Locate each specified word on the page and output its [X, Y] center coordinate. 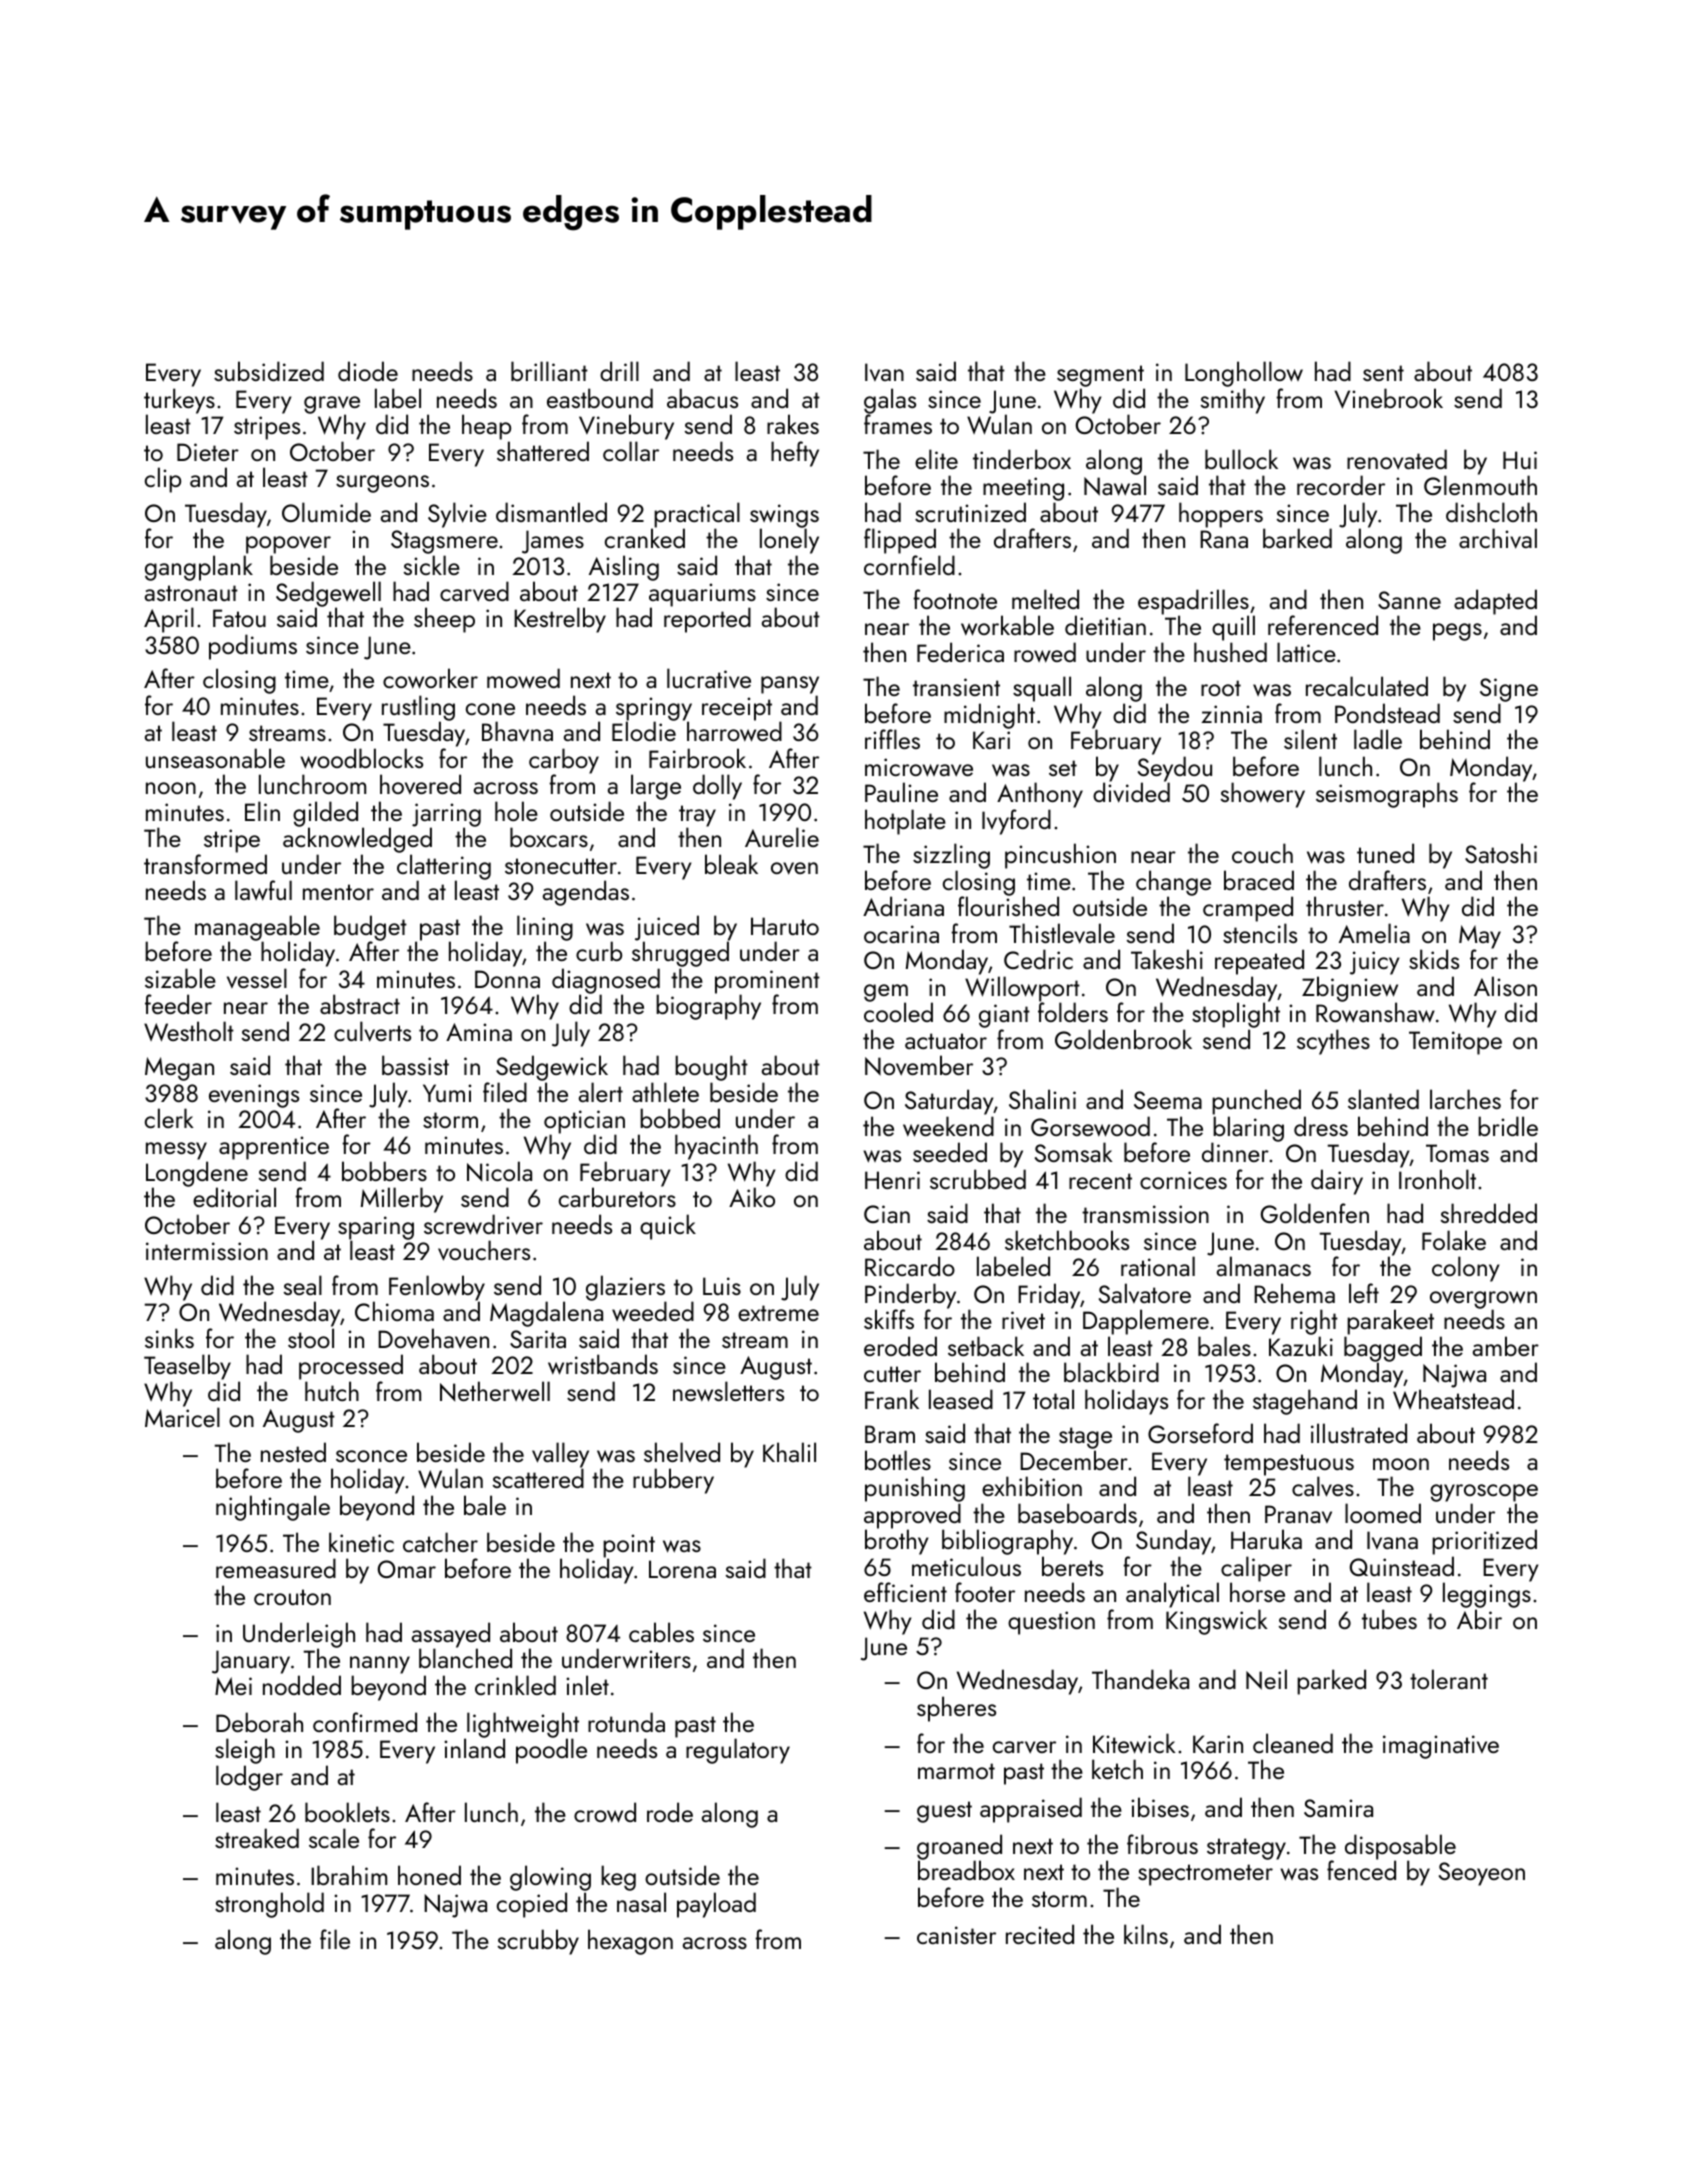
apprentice [274, 1148]
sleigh [245, 1751]
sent [1383, 373]
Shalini [1042, 1099]
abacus [702, 398]
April [169, 620]
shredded [1489, 1213]
